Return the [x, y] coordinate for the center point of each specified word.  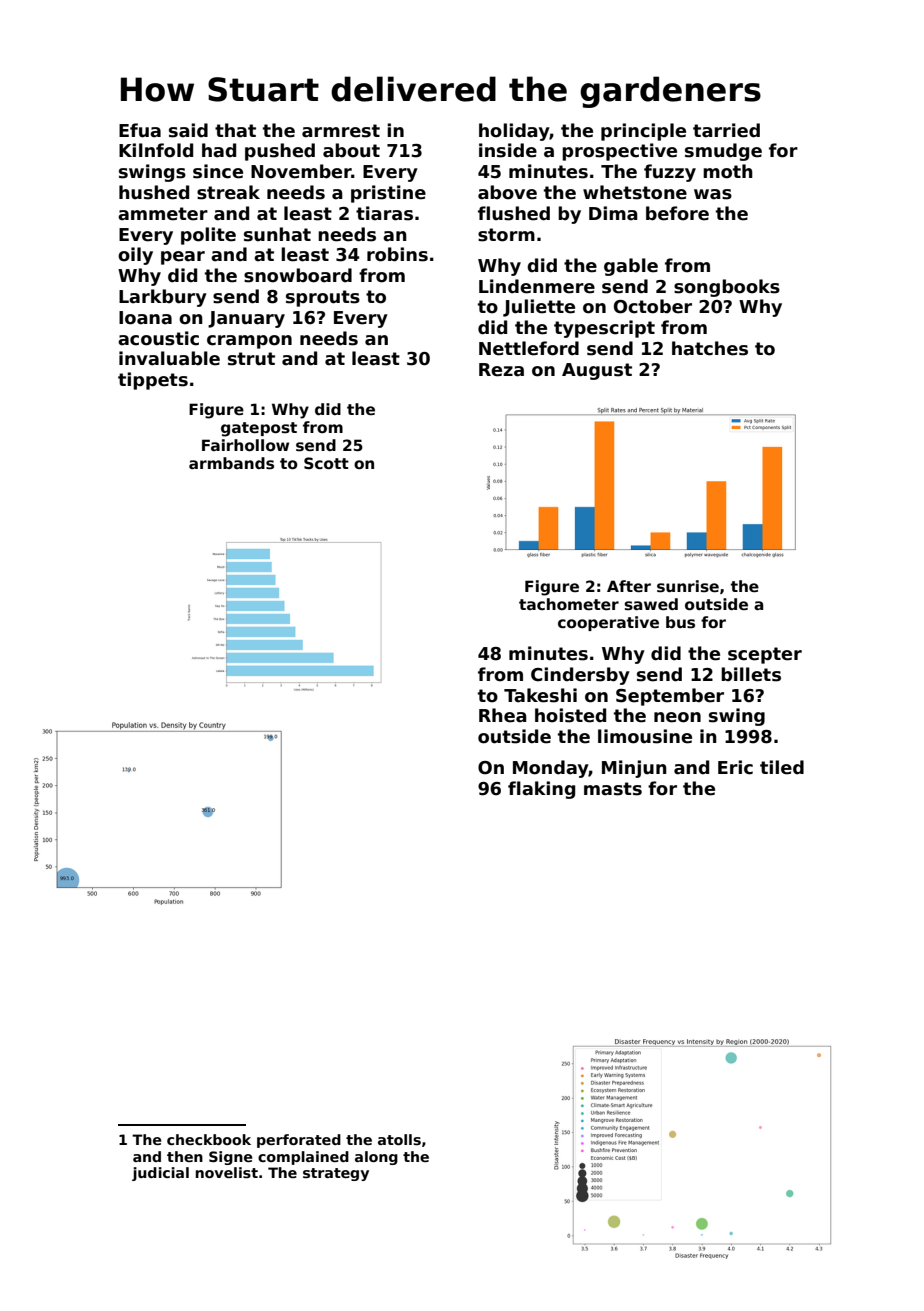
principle [643, 132]
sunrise [688, 586]
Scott [326, 463]
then [185, 1156]
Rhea [503, 715]
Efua [140, 130]
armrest [341, 131]
